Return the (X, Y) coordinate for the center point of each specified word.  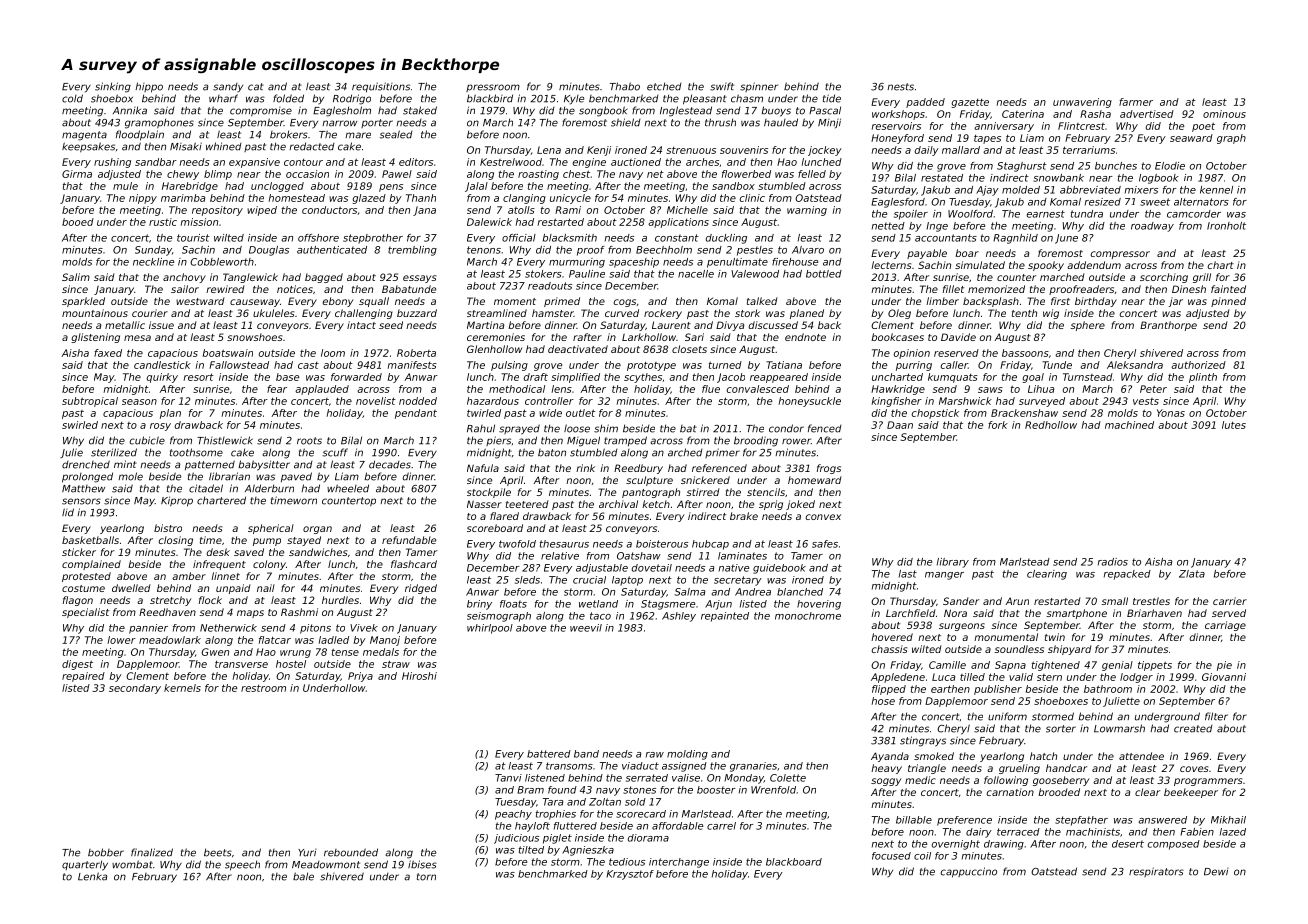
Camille (947, 665)
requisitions (381, 87)
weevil (586, 628)
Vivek (364, 628)
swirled (80, 425)
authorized (1198, 365)
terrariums (1089, 150)
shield (626, 122)
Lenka (92, 876)
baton (552, 453)
